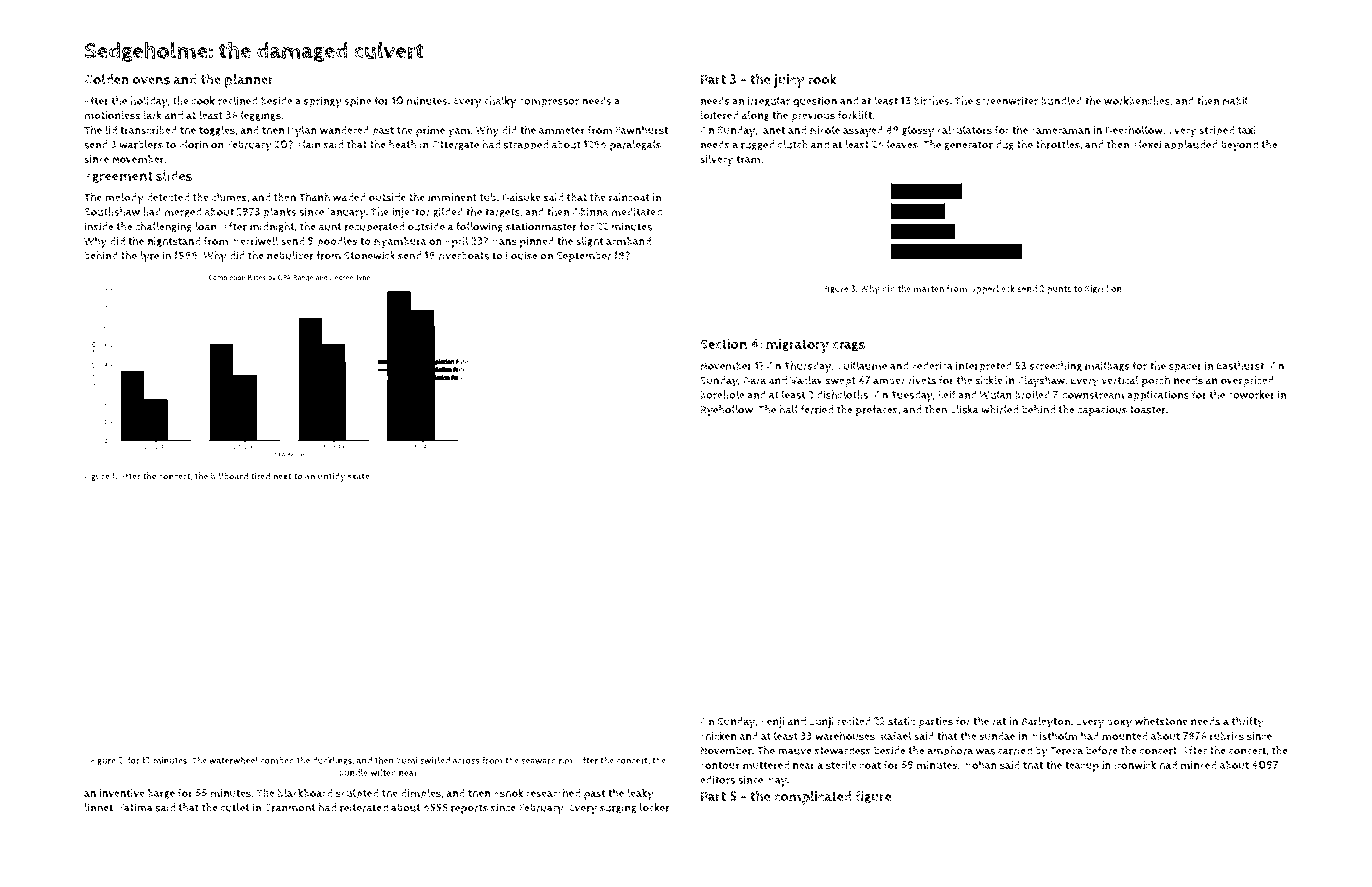  I want to click on injector, so click(411, 213).
